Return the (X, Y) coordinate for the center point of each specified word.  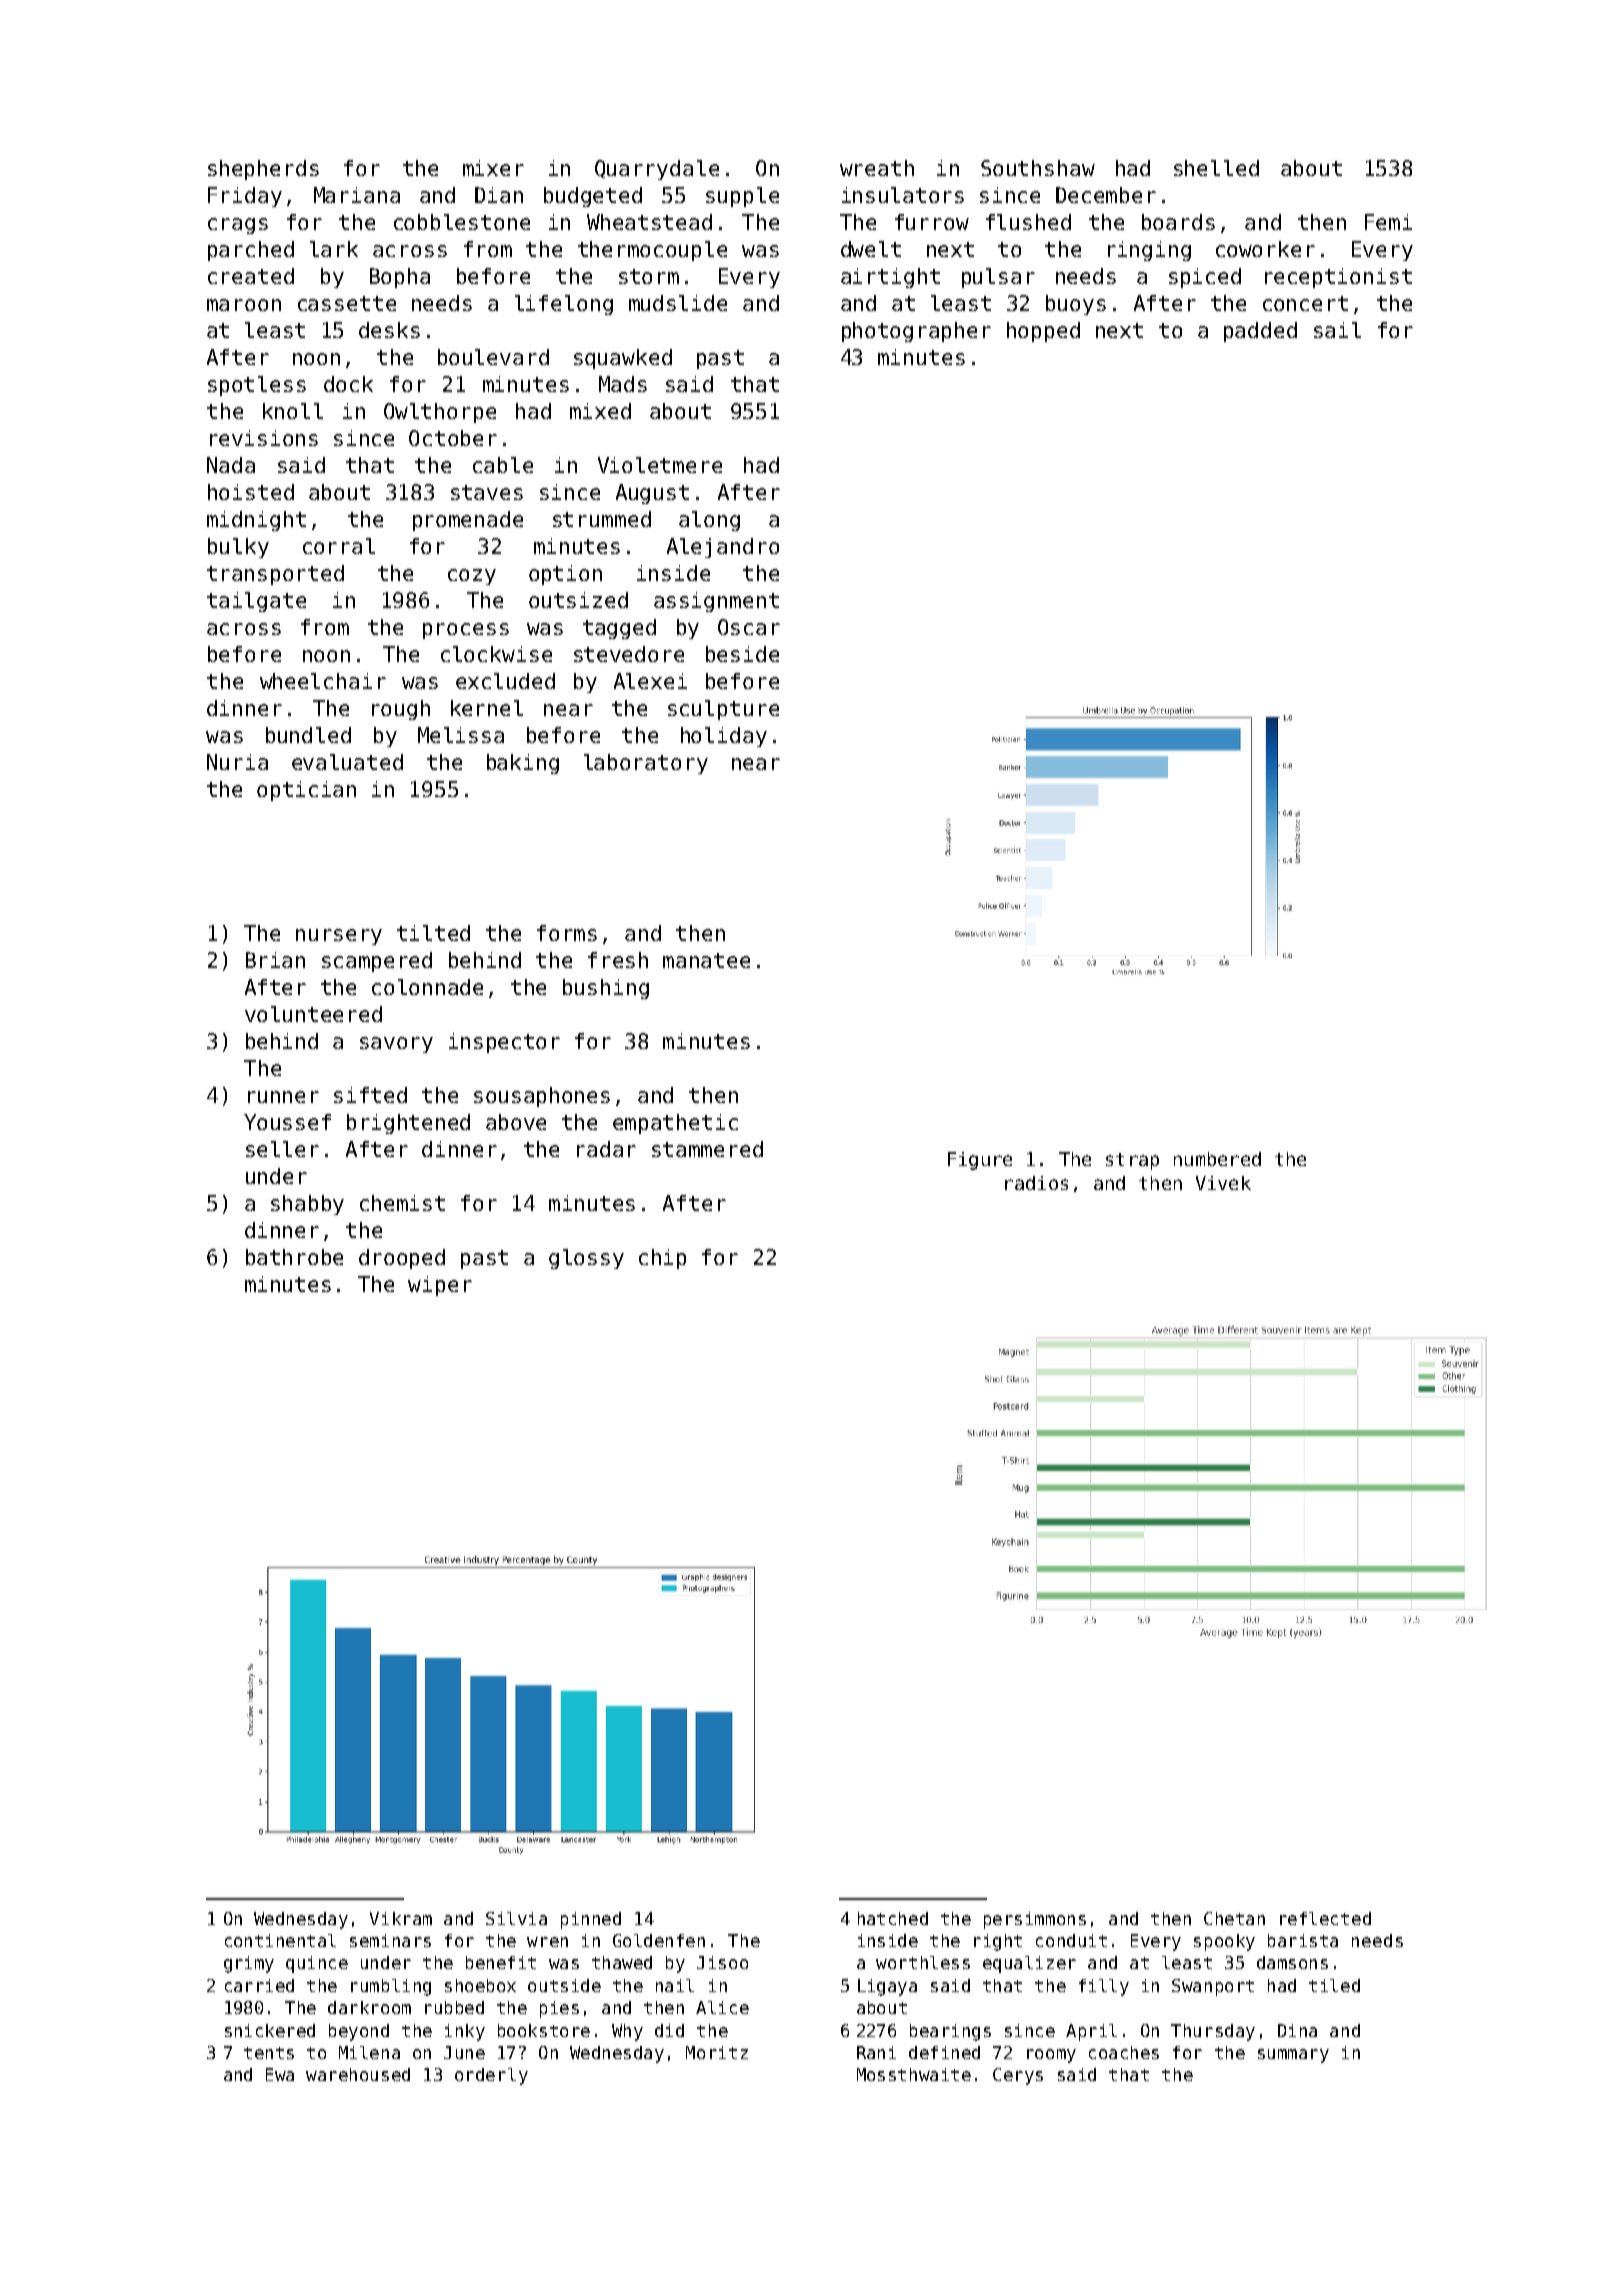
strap (1132, 1161)
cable (503, 465)
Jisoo (722, 1962)
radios (1036, 1183)
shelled (1216, 168)
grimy (249, 1964)
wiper (440, 1286)
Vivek (1223, 1183)
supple (742, 197)
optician (306, 791)
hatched (893, 1918)
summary (1293, 2056)
